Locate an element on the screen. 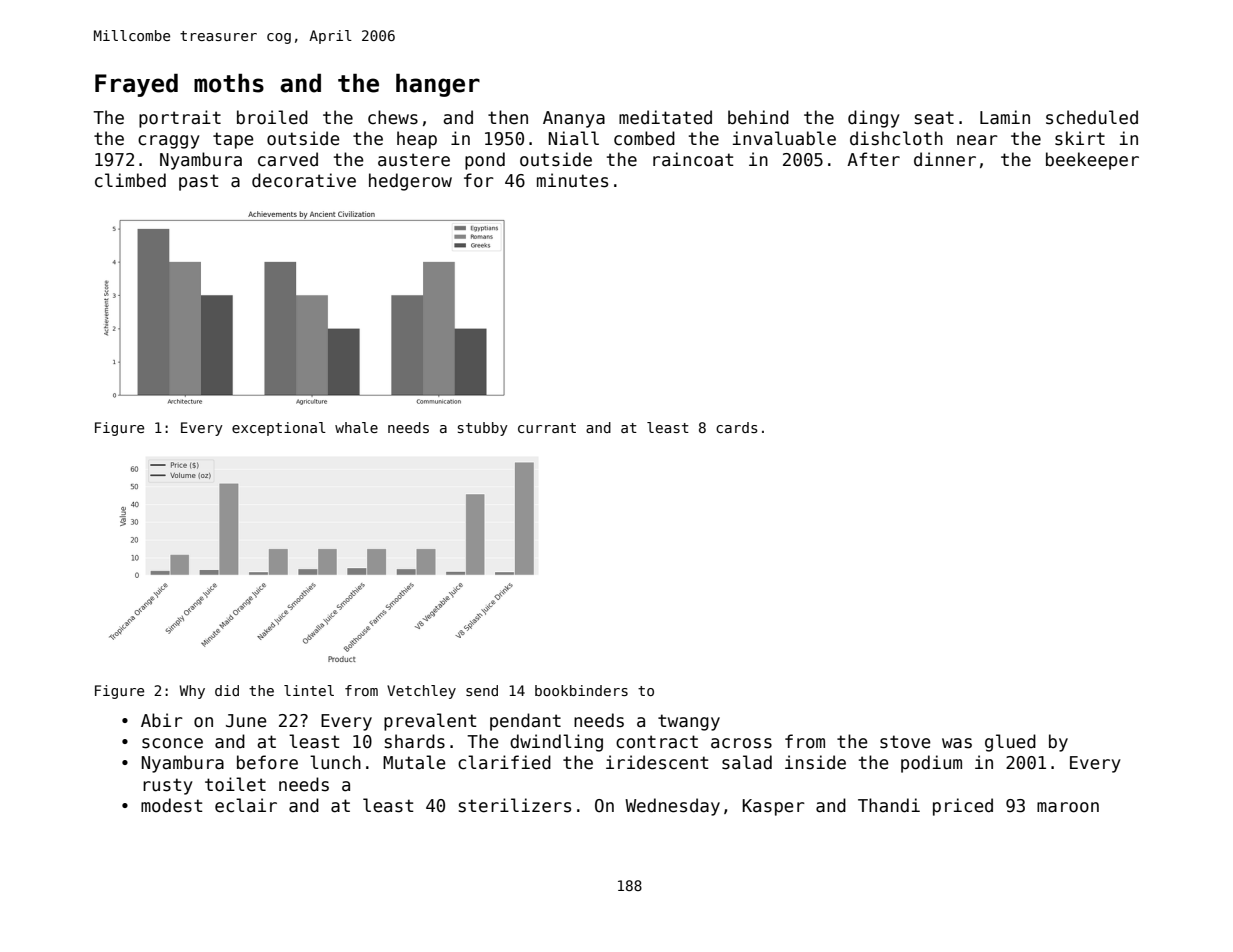 This screenshot has width=1233, height=952. cards is located at coordinates (737, 427).
